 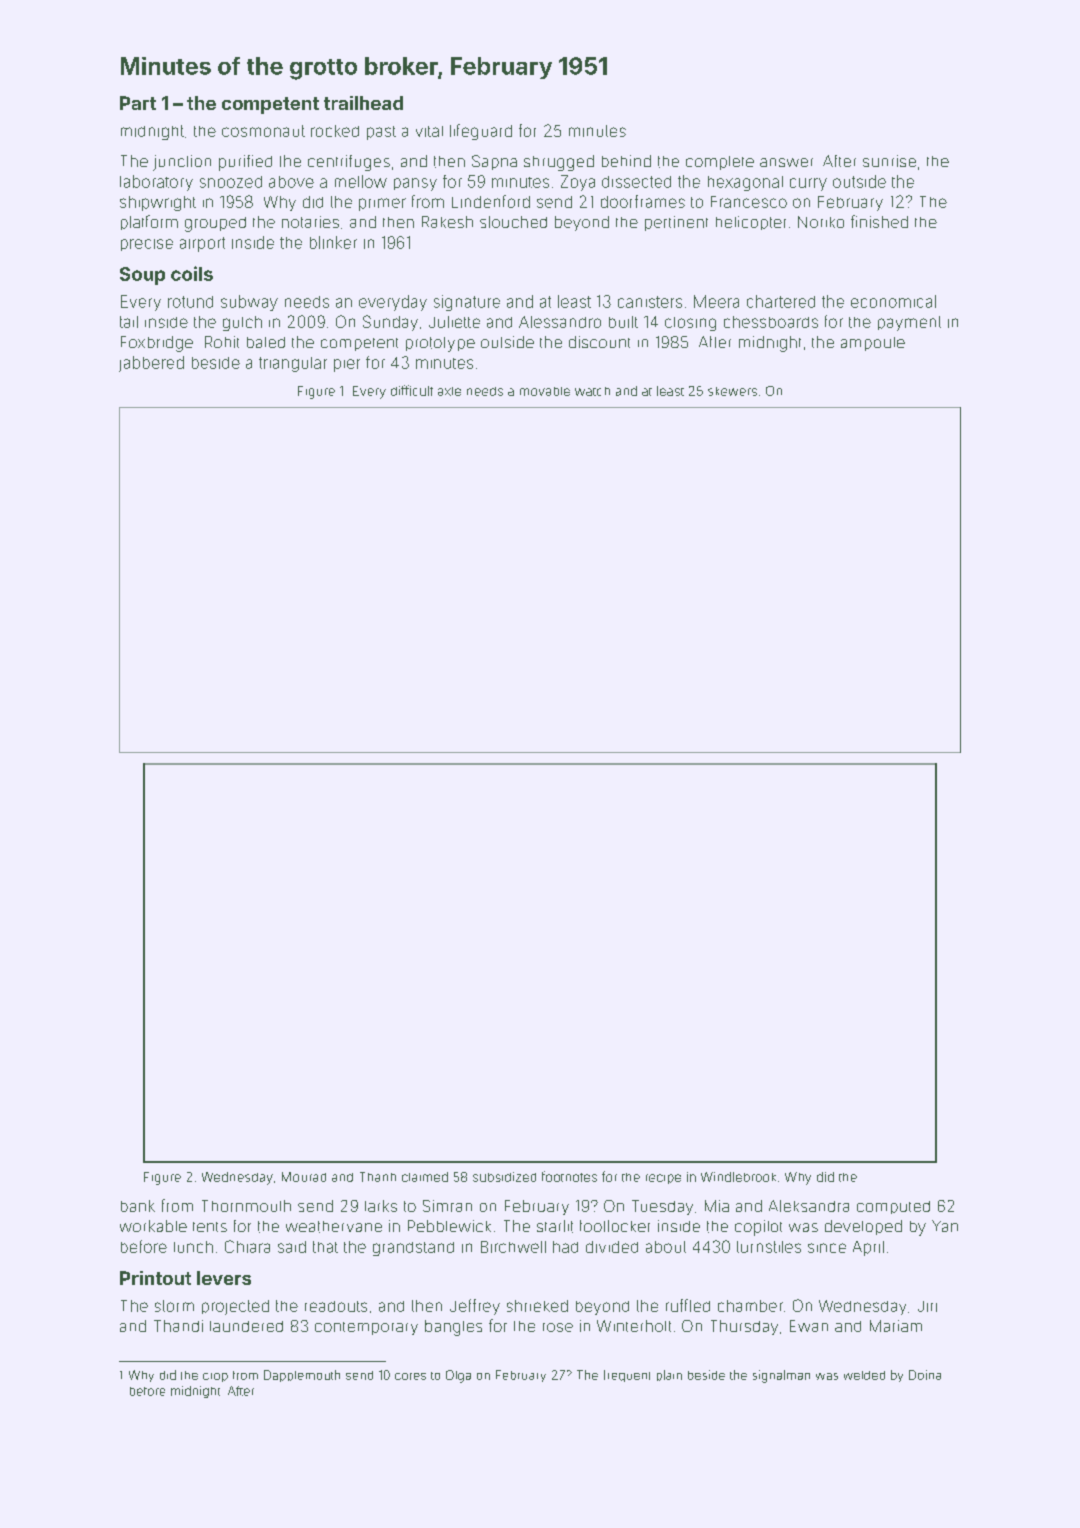 What do you see at coordinates (363, 103) in the page?
I see `trailhead` at bounding box center [363, 103].
